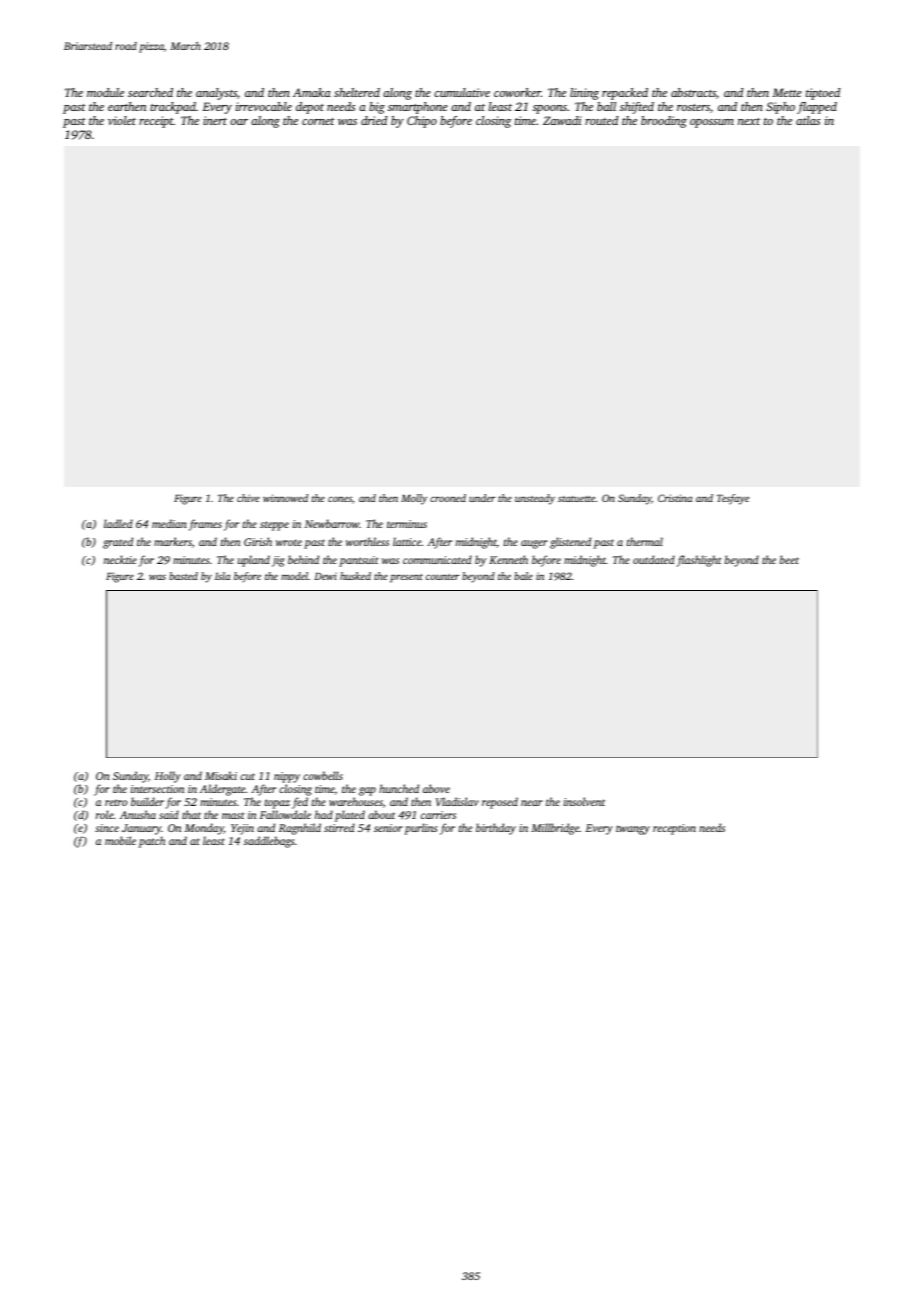  What do you see at coordinates (374, 120) in the page?
I see `dried` at bounding box center [374, 120].
